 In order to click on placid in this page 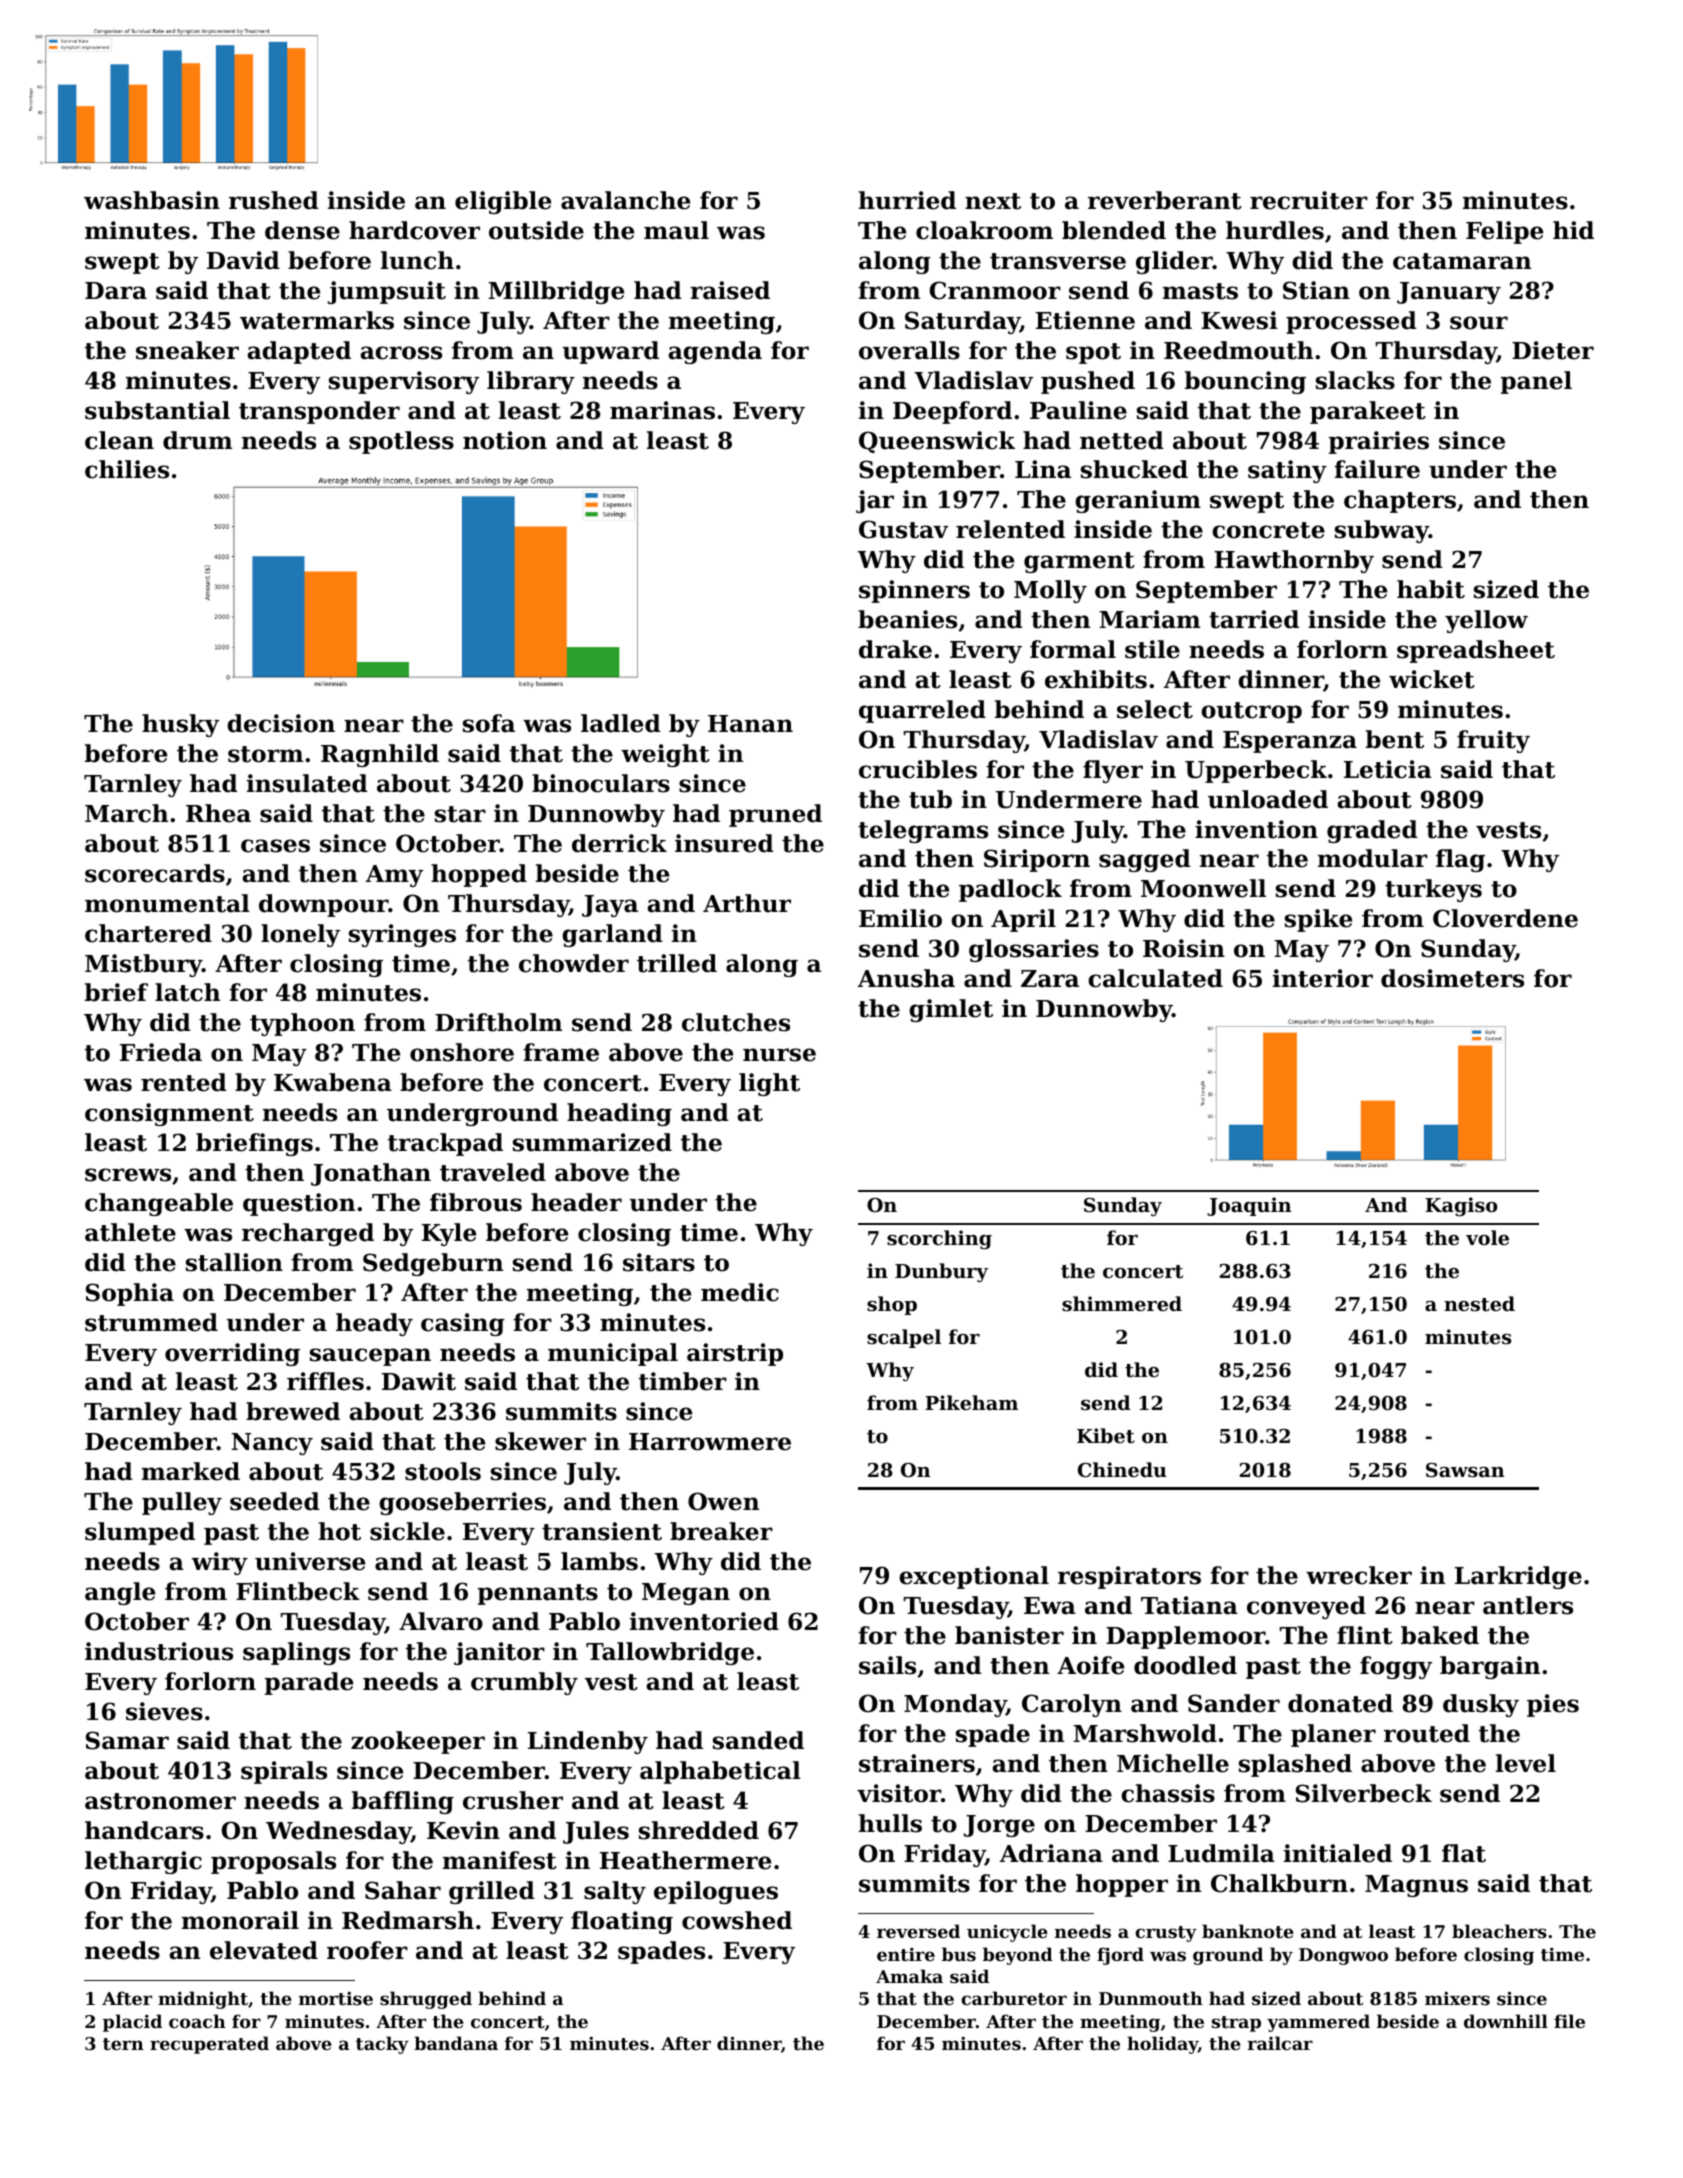, I will do `click(132, 2023)`.
